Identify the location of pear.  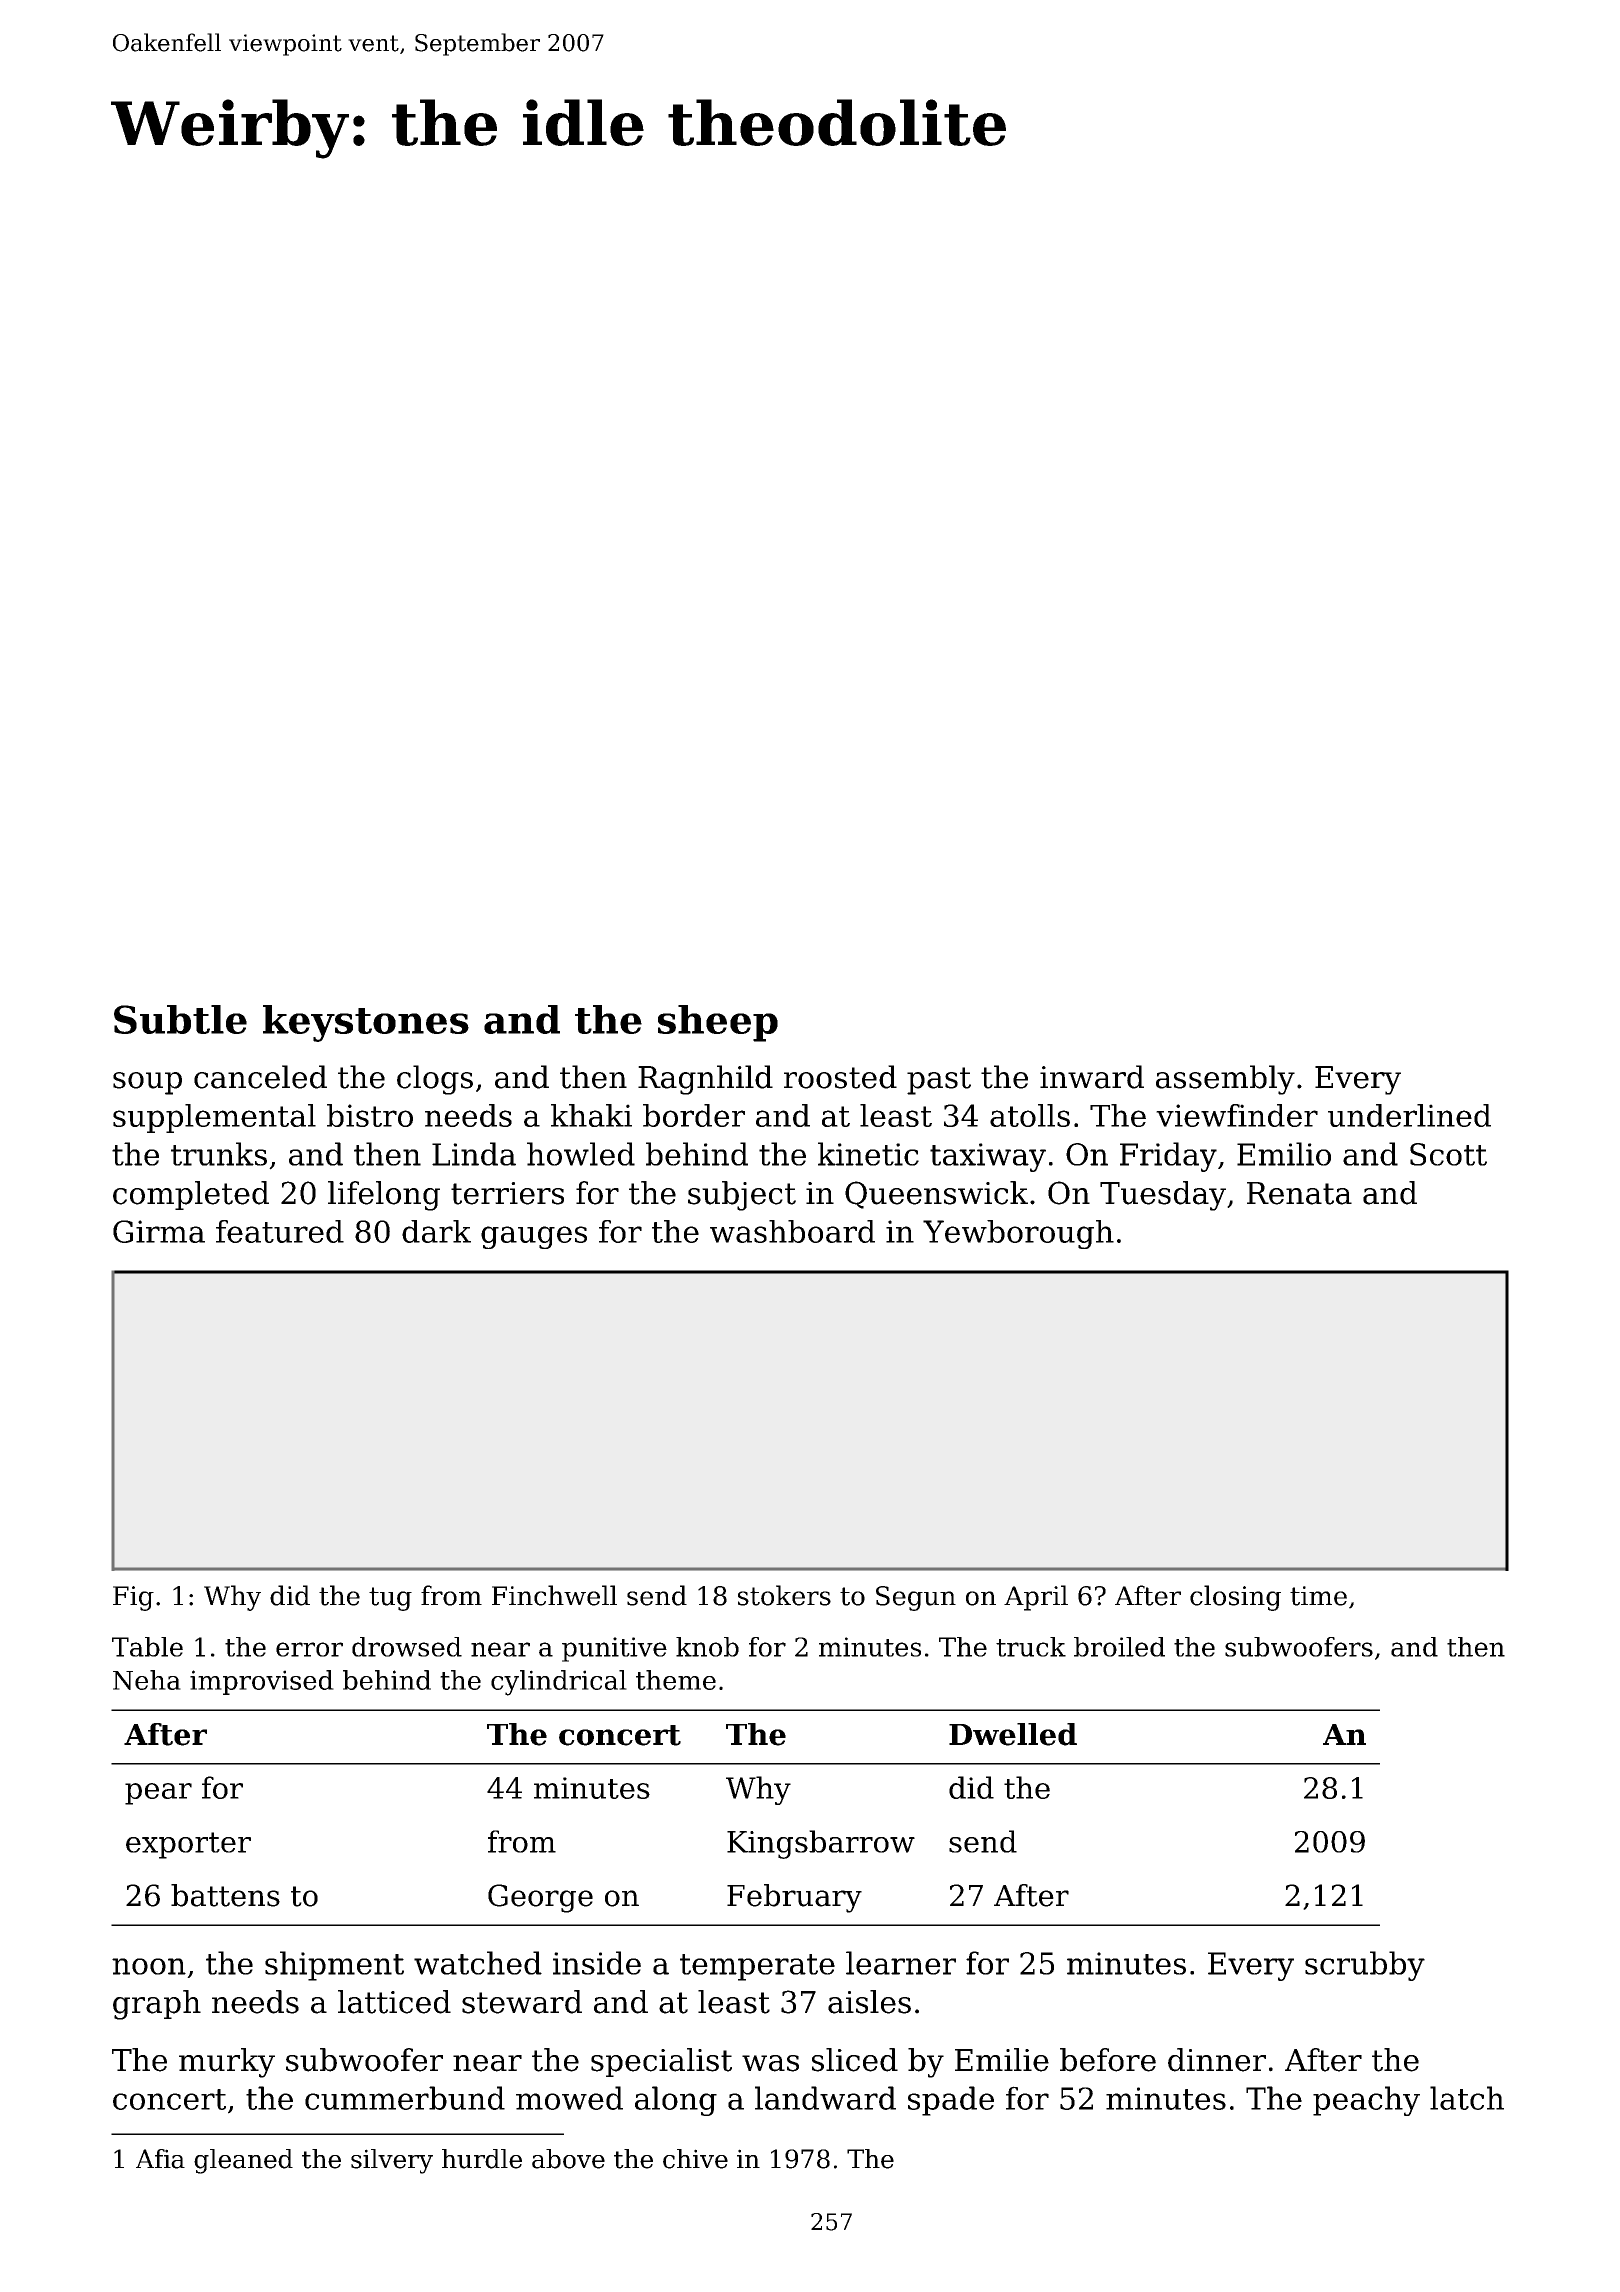
(158, 1794).
